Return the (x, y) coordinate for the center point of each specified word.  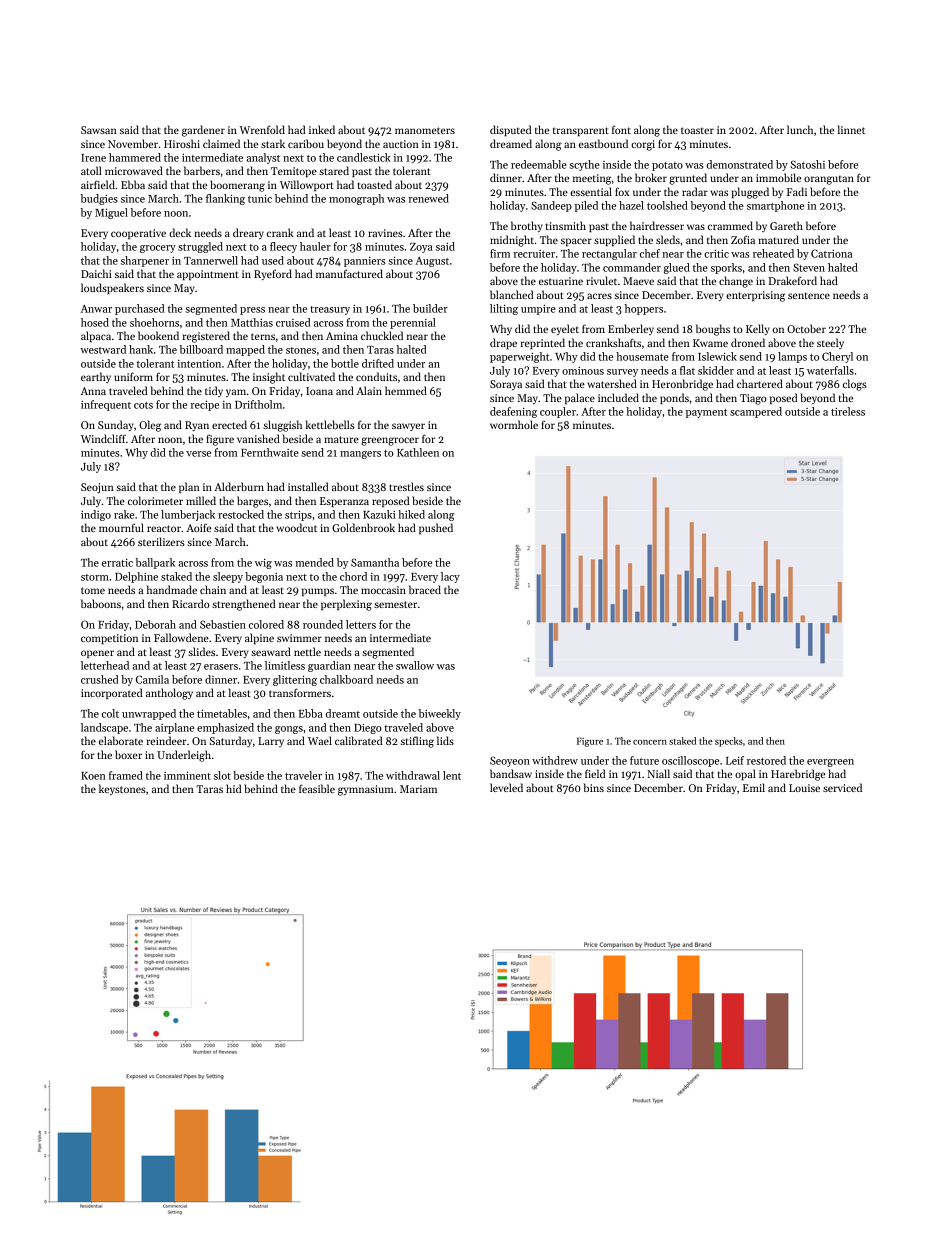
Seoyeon (510, 761)
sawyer (408, 427)
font (621, 129)
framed (126, 775)
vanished (258, 438)
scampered (756, 412)
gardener (203, 131)
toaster (697, 130)
